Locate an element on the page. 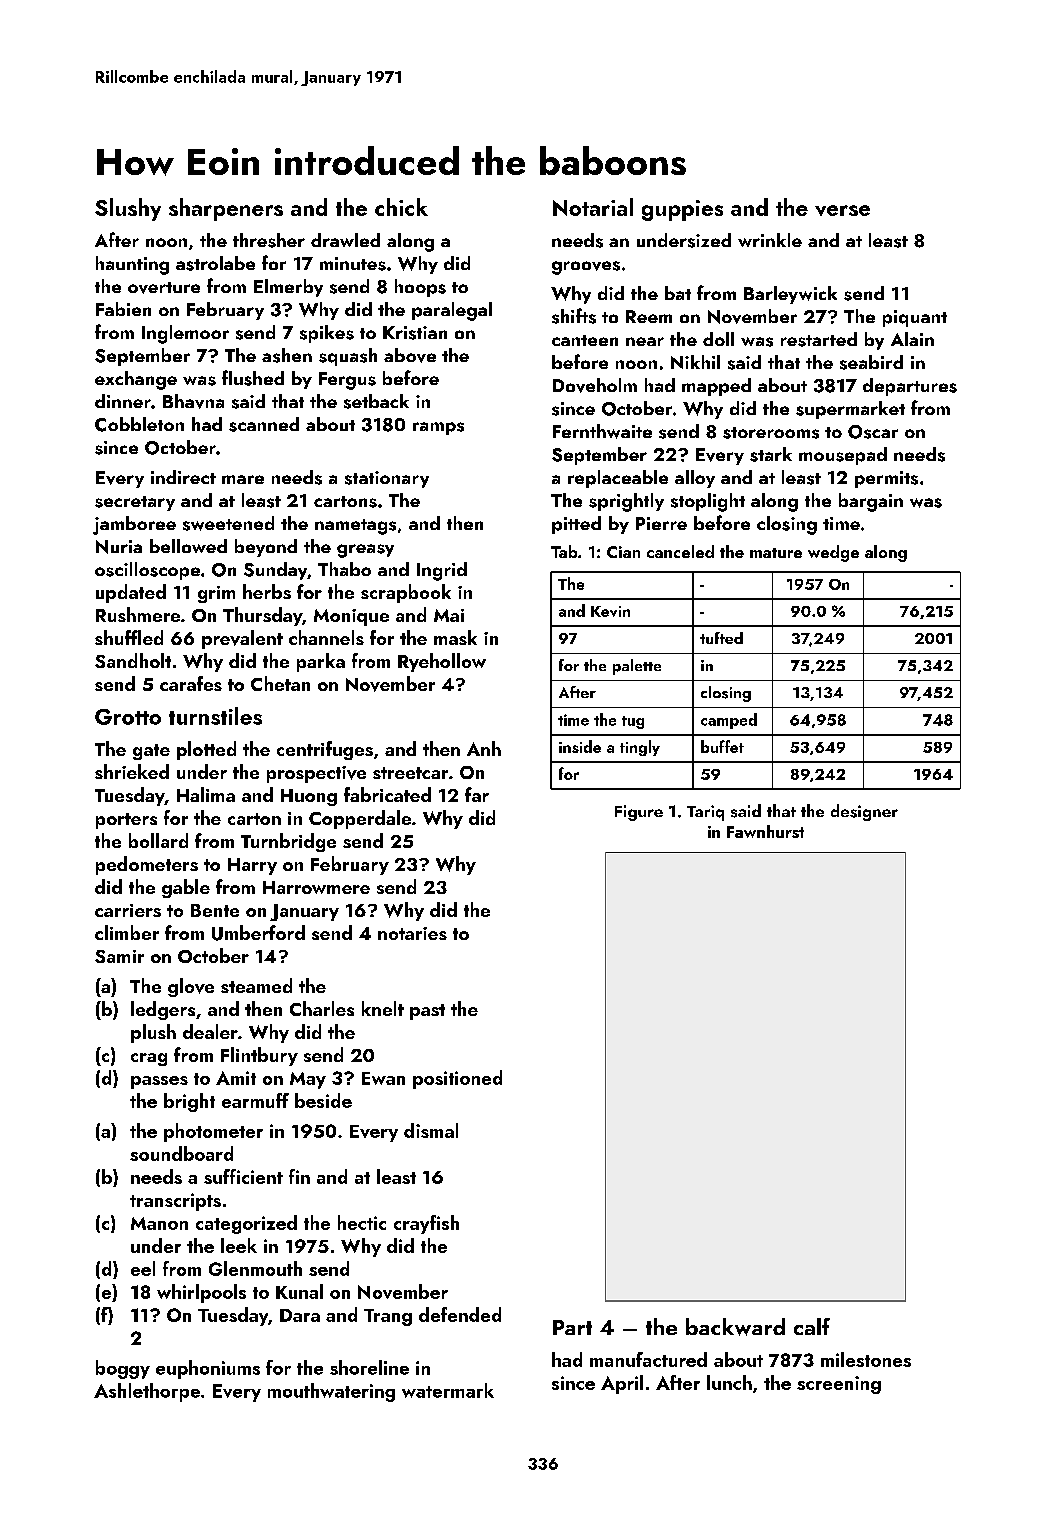  euphoniums is located at coordinates (208, 1369).
